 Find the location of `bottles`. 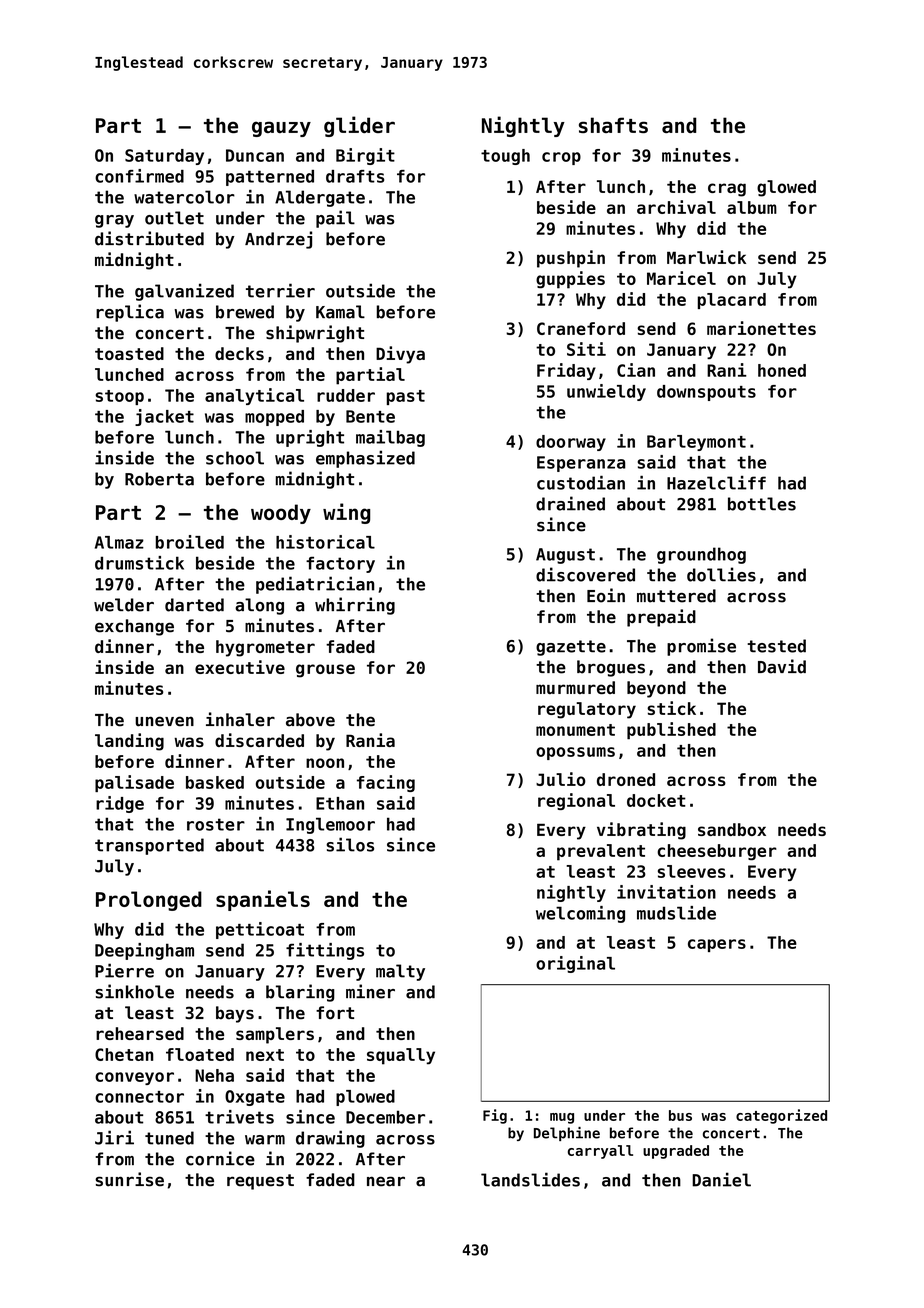

bottles is located at coordinates (762, 504).
